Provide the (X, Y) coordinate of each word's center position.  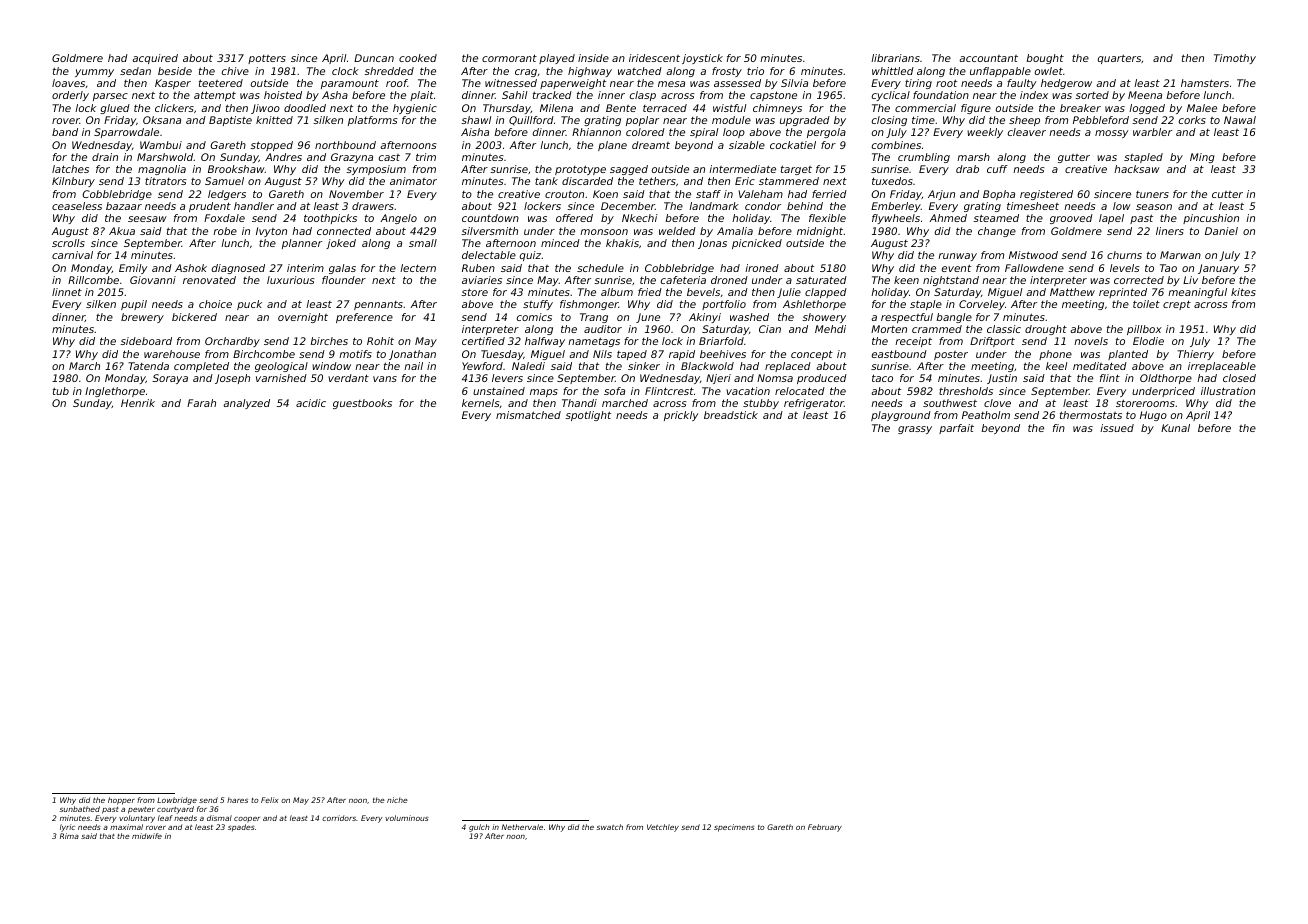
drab (967, 169)
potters (267, 59)
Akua (122, 231)
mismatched (528, 415)
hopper (121, 801)
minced (560, 243)
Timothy (1235, 59)
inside (593, 58)
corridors (339, 818)
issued (1117, 428)
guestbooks (362, 404)
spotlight (588, 416)
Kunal (1175, 428)
